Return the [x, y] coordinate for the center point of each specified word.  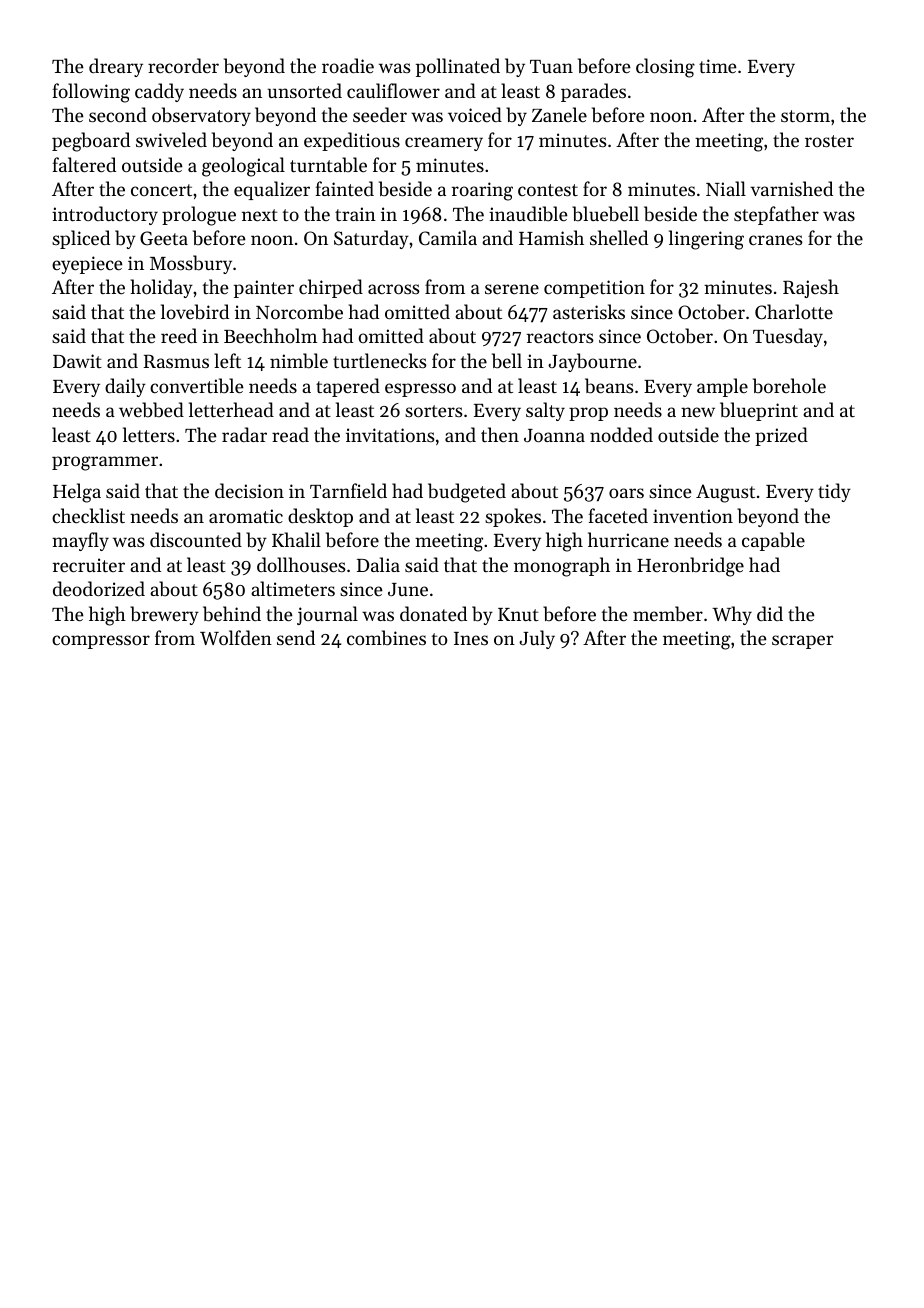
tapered [348, 387]
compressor [101, 642]
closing [665, 68]
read [290, 434]
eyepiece [87, 265]
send [296, 637]
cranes [776, 240]
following [91, 93]
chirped [331, 288]
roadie [348, 65]
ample [722, 387]
